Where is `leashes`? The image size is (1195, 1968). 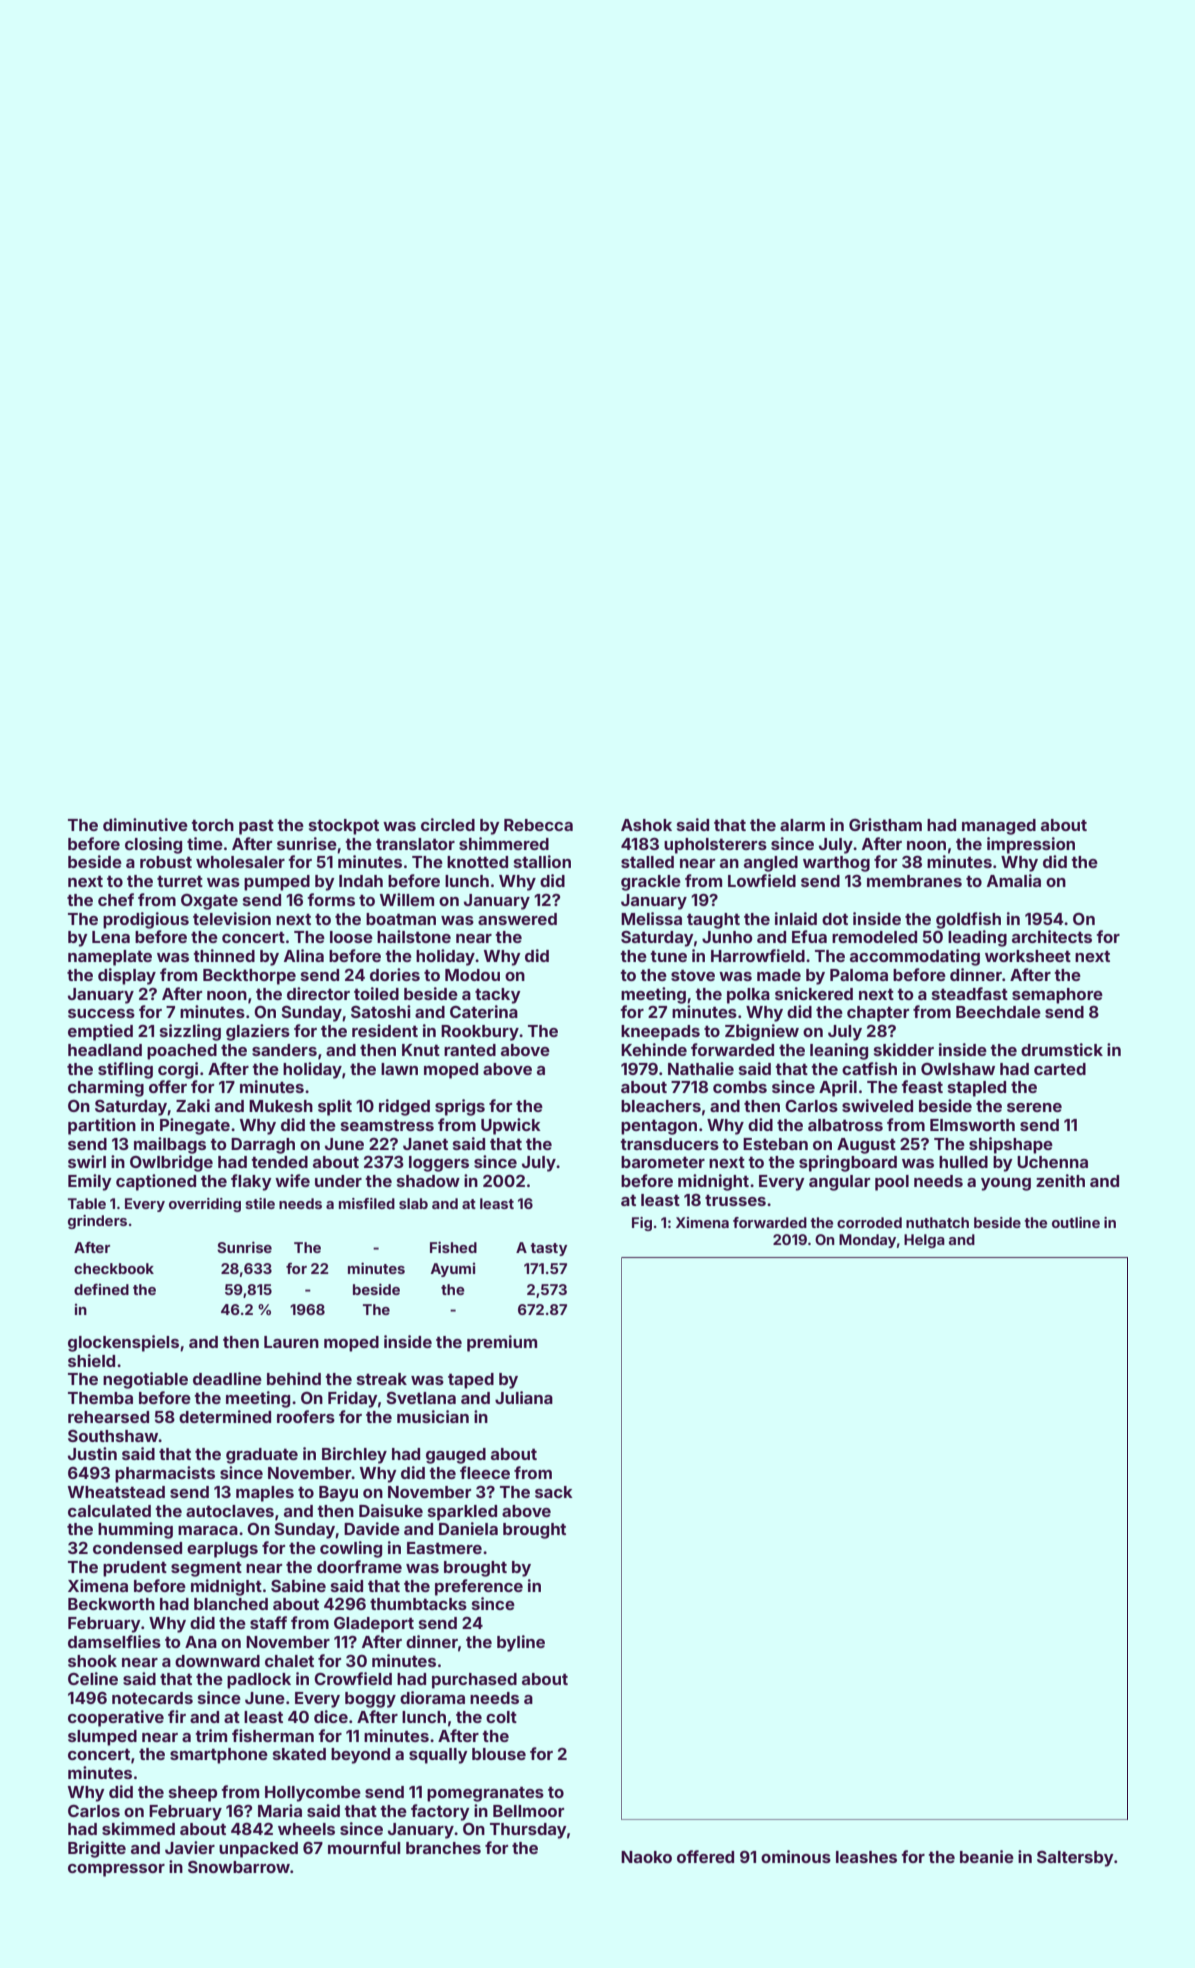
leashes is located at coordinates (866, 1857).
